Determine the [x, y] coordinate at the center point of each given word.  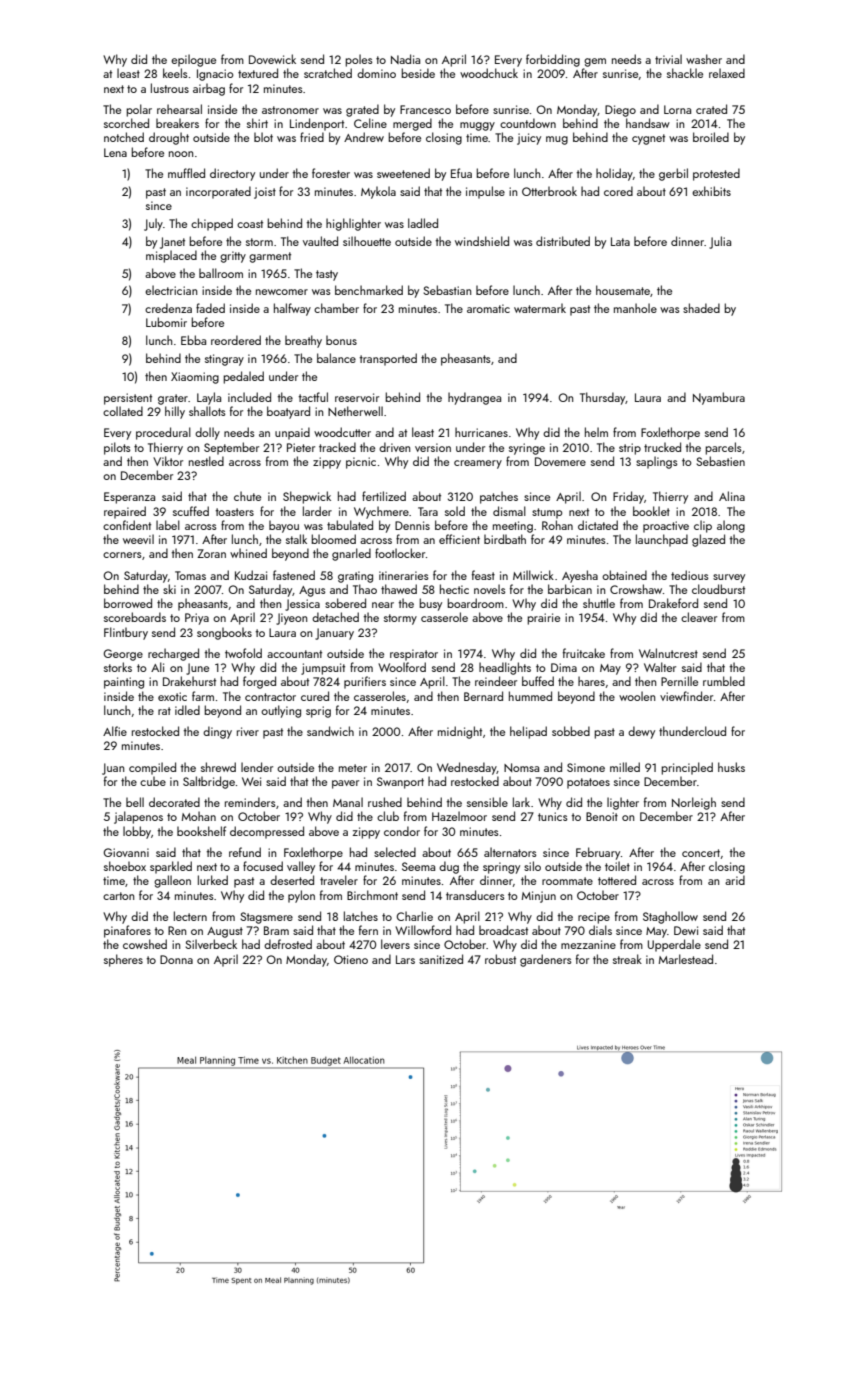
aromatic [488, 308]
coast [250, 224]
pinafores [127, 931]
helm [596, 432]
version [433, 447]
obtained [624, 575]
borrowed [128, 603]
